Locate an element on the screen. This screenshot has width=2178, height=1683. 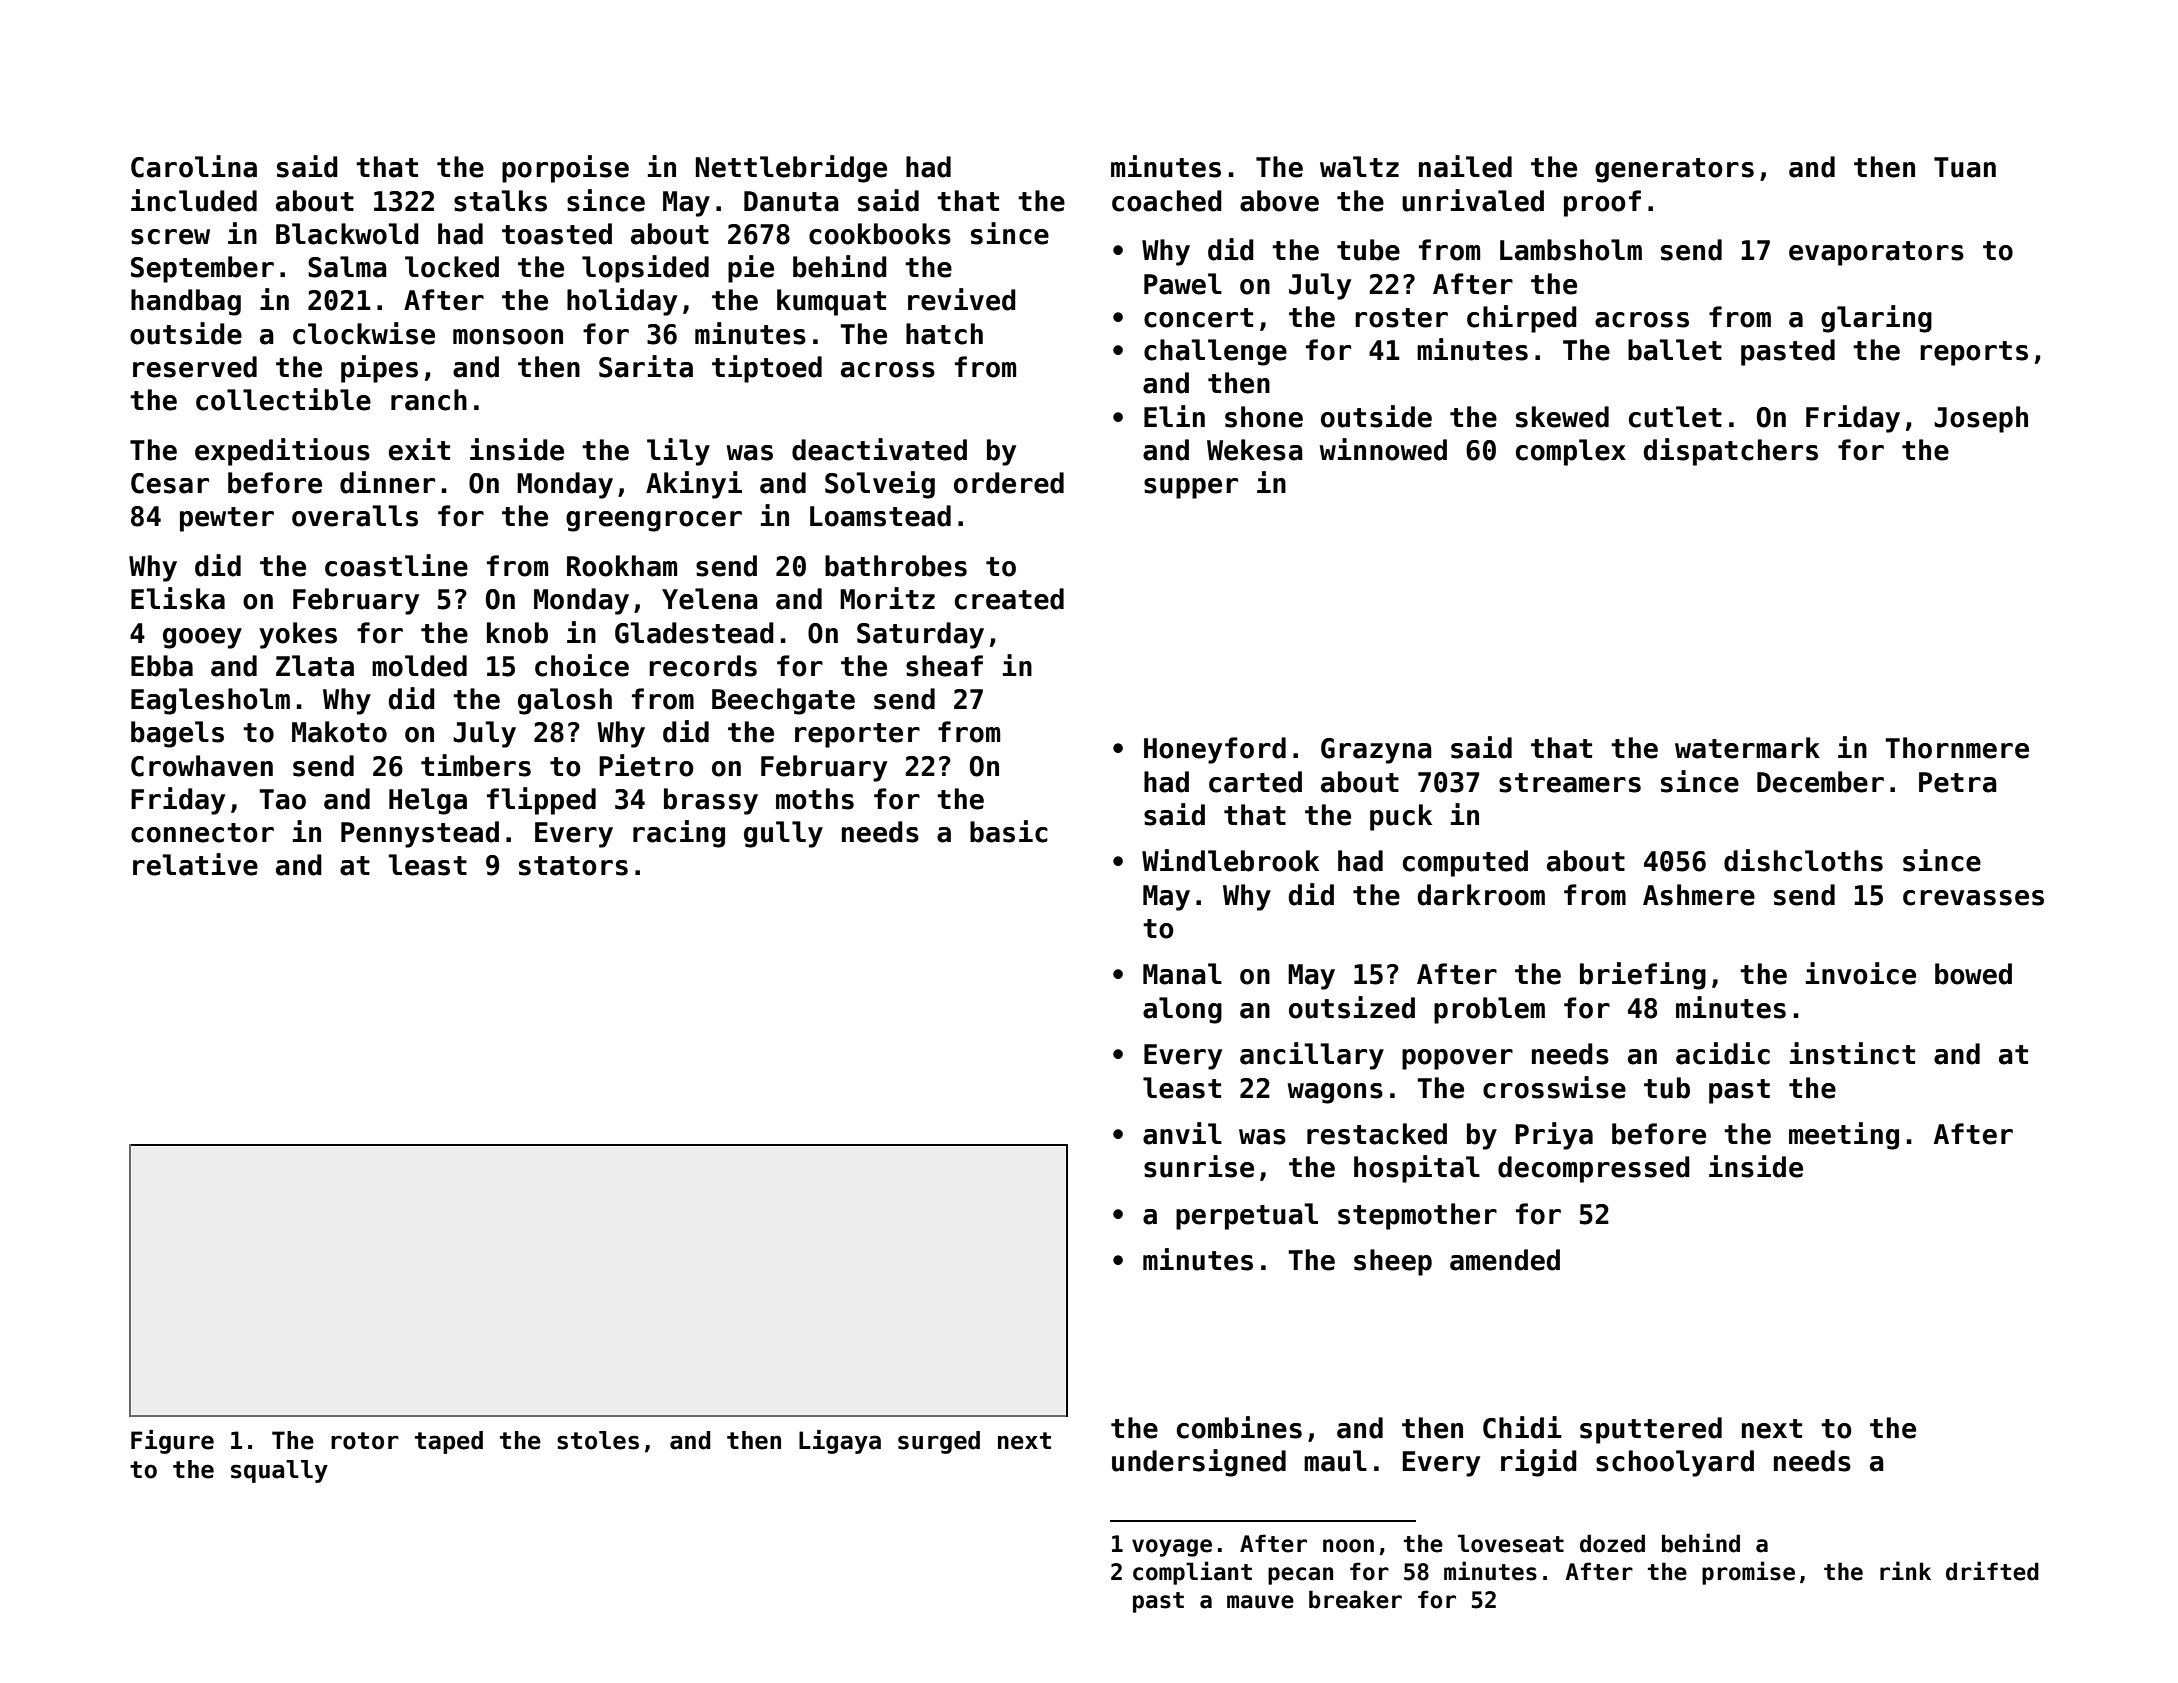
relative is located at coordinates (195, 864).
